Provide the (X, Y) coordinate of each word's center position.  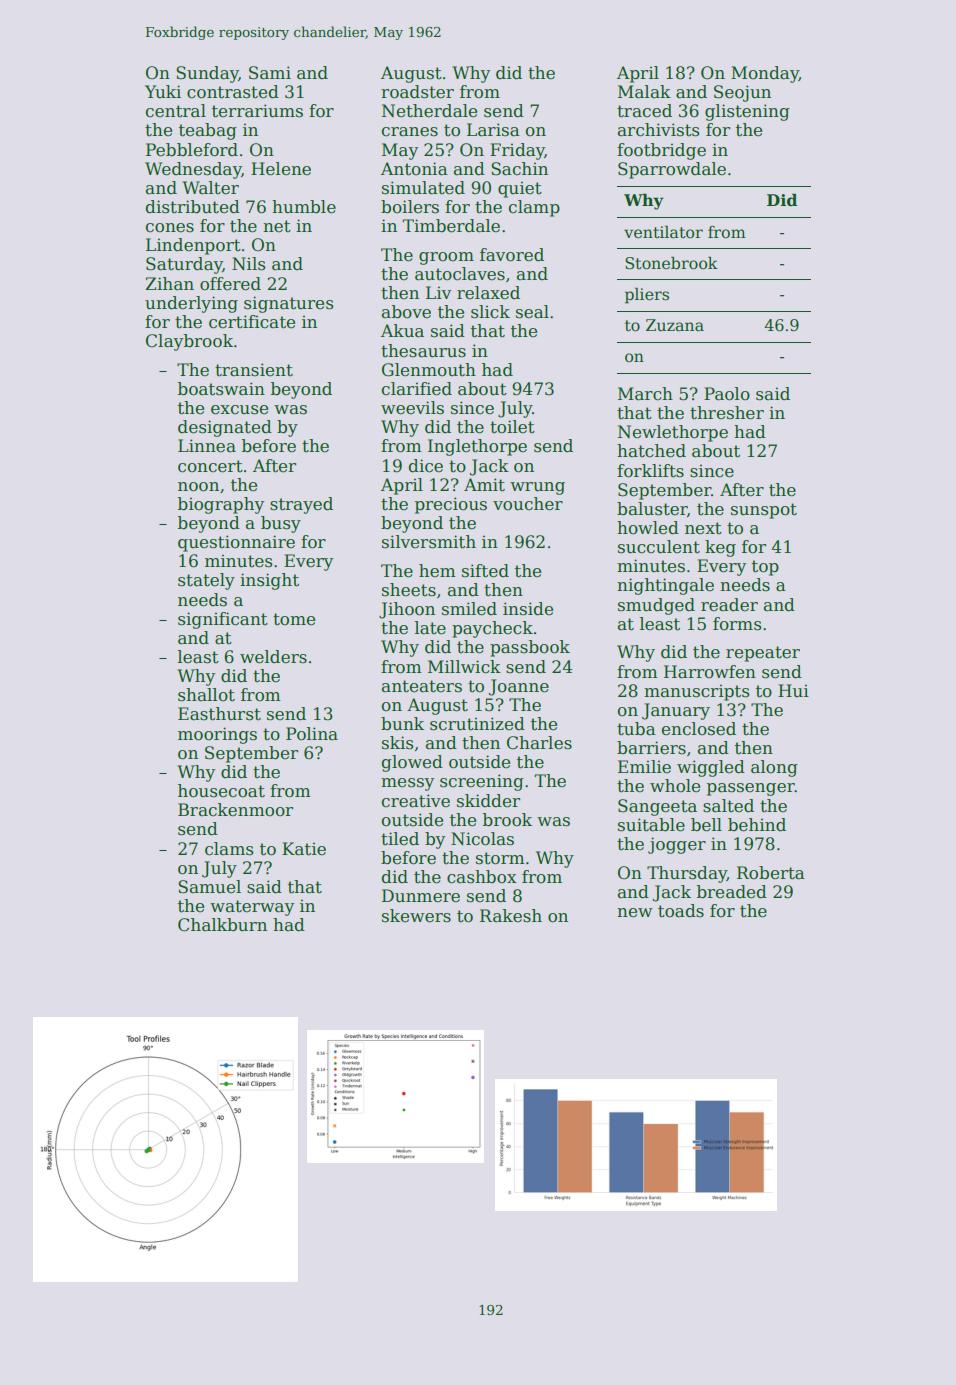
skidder (488, 801)
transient (254, 370)
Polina (312, 734)
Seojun (742, 93)
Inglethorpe (477, 447)
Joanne (519, 687)
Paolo (727, 394)
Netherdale (429, 111)
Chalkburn (222, 925)
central (176, 111)
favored (512, 255)
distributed (193, 207)
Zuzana (675, 325)
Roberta (771, 873)
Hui (793, 690)
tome (294, 619)
